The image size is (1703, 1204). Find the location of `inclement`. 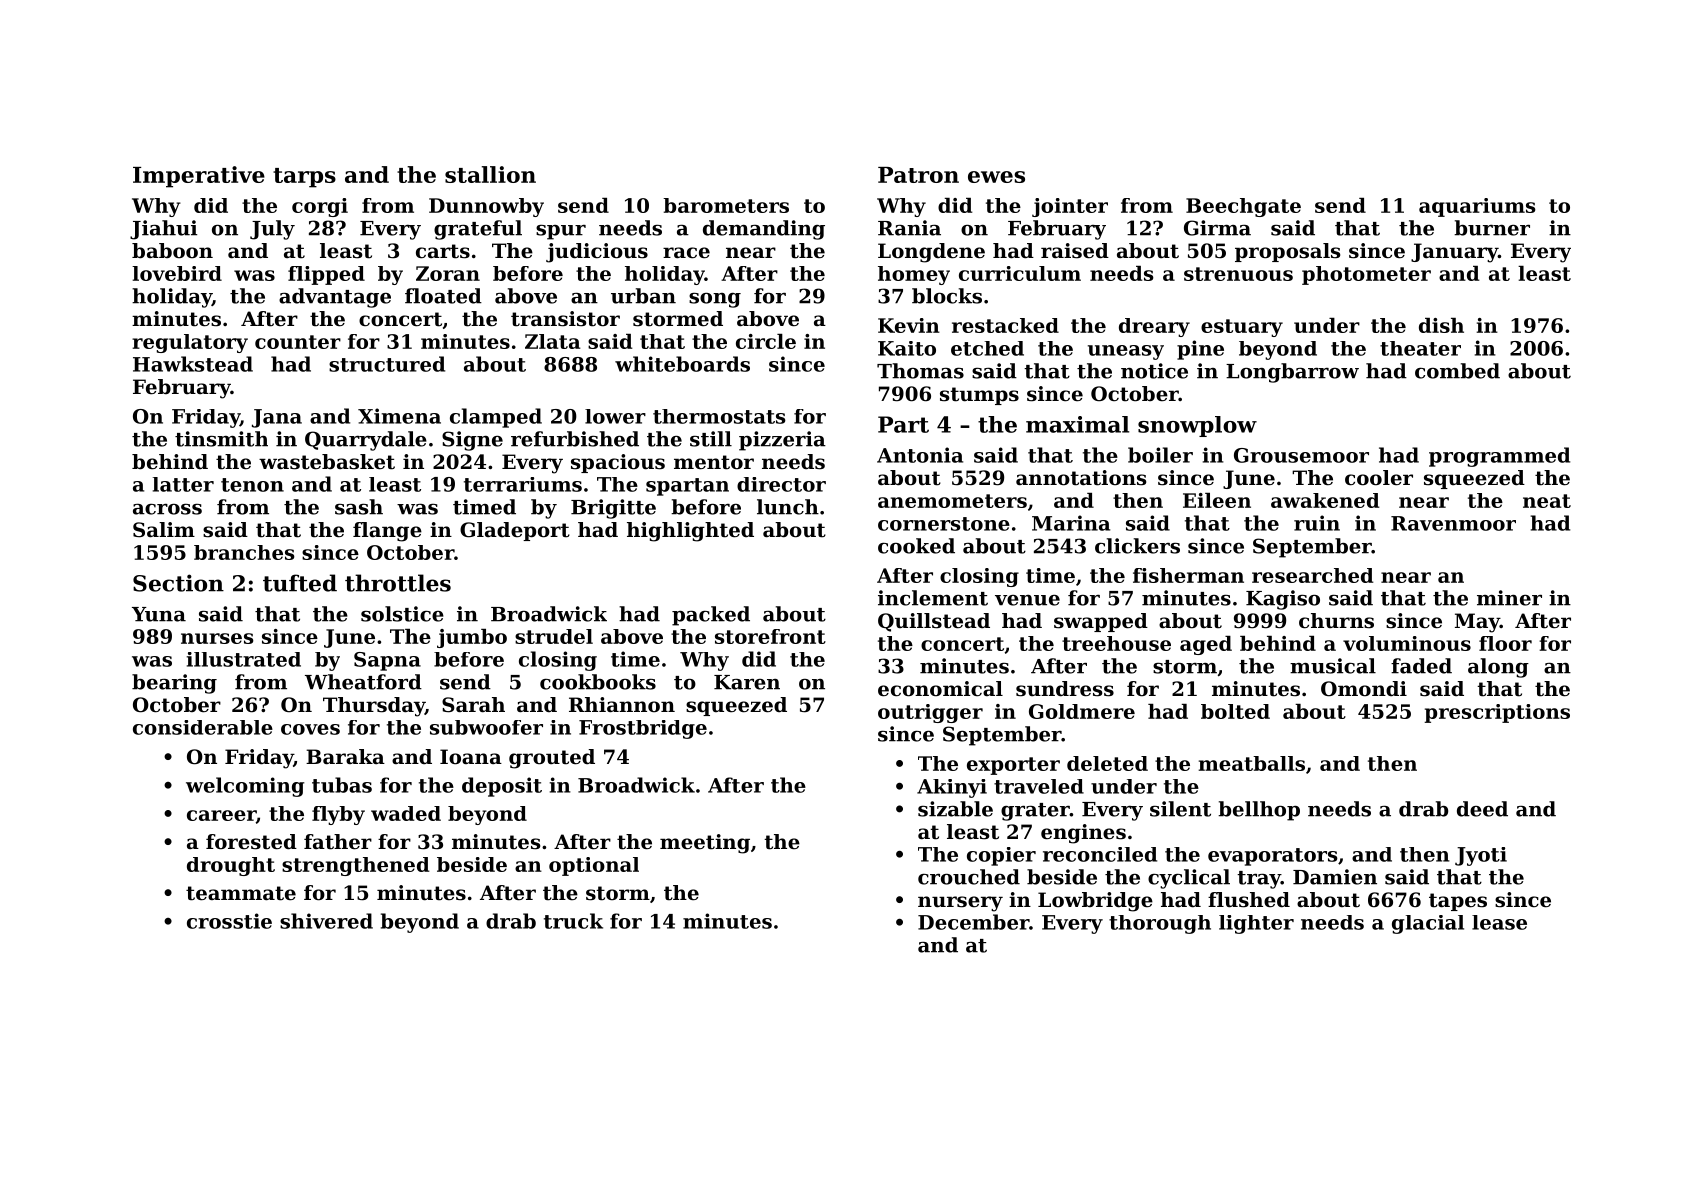

inclement is located at coordinates (933, 598).
